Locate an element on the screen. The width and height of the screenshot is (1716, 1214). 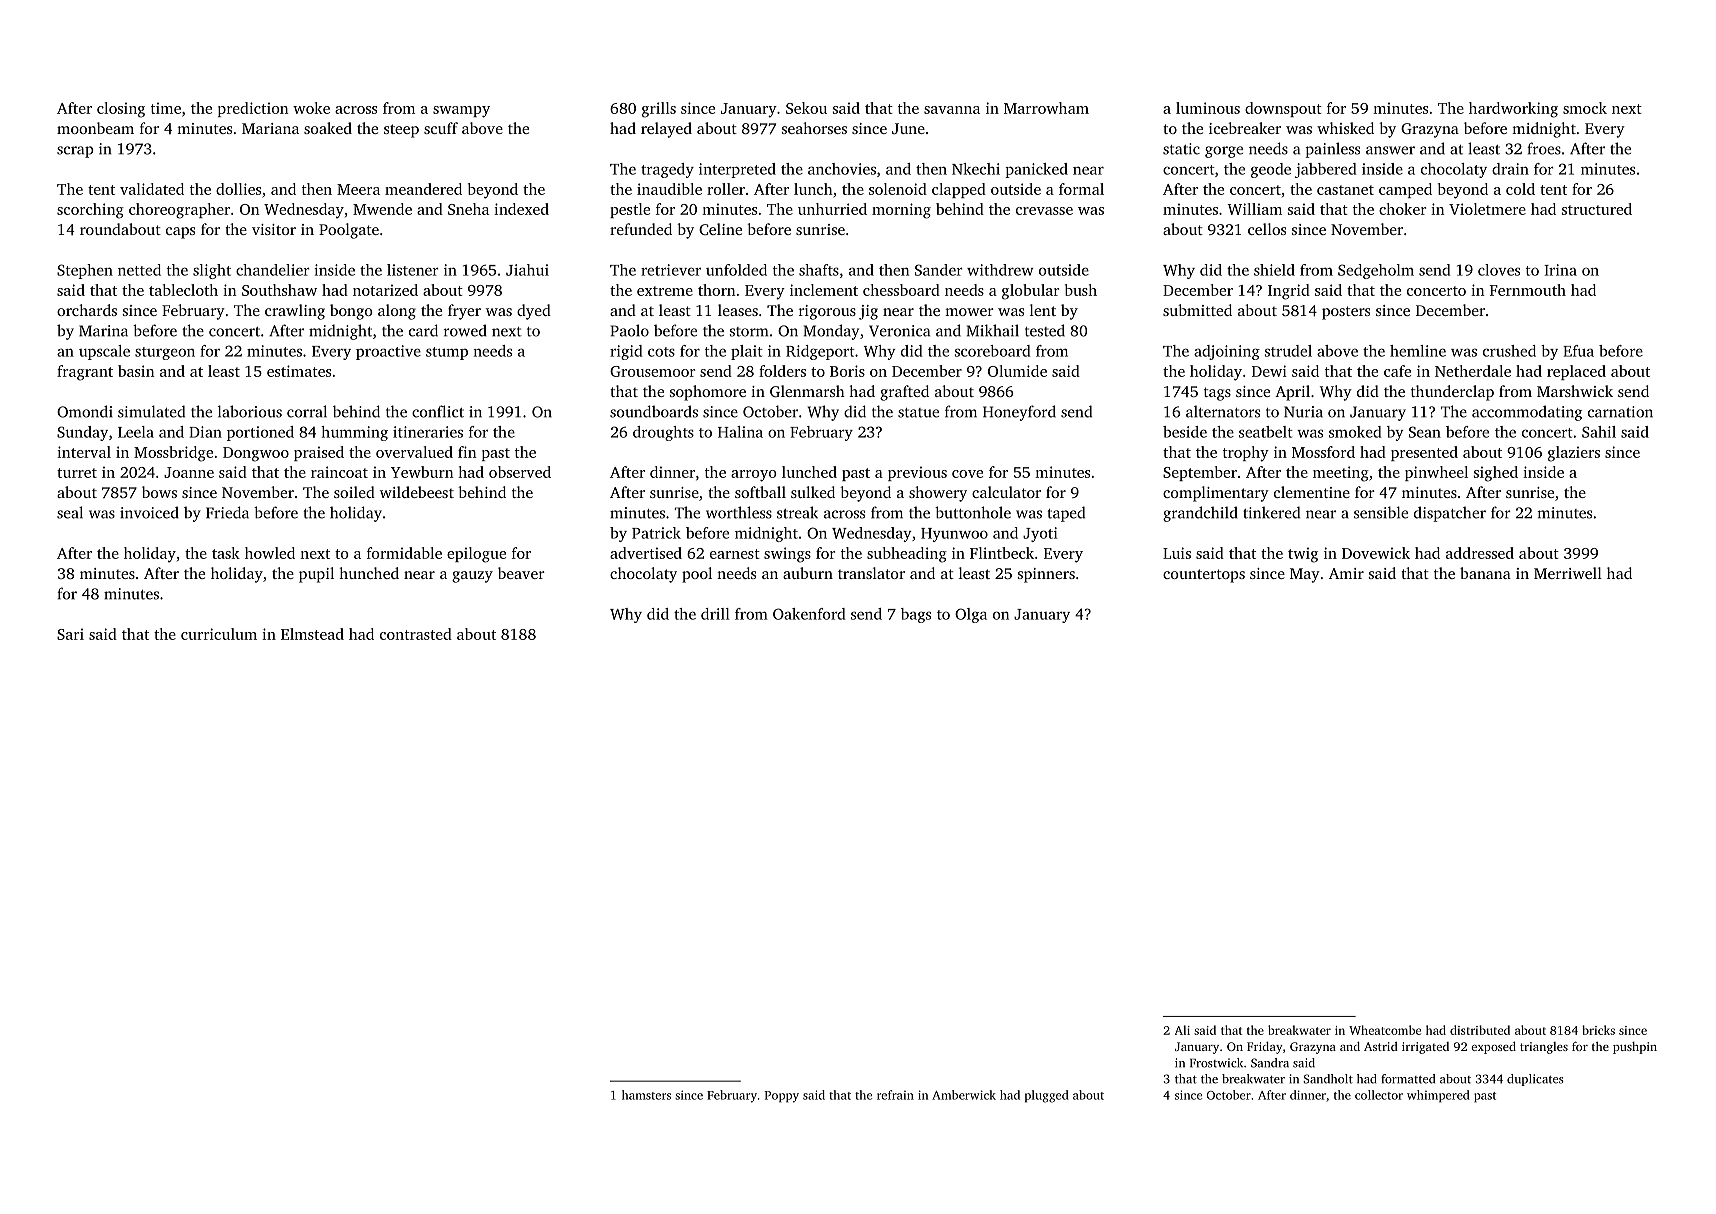
icebreaker is located at coordinates (1245, 128).
